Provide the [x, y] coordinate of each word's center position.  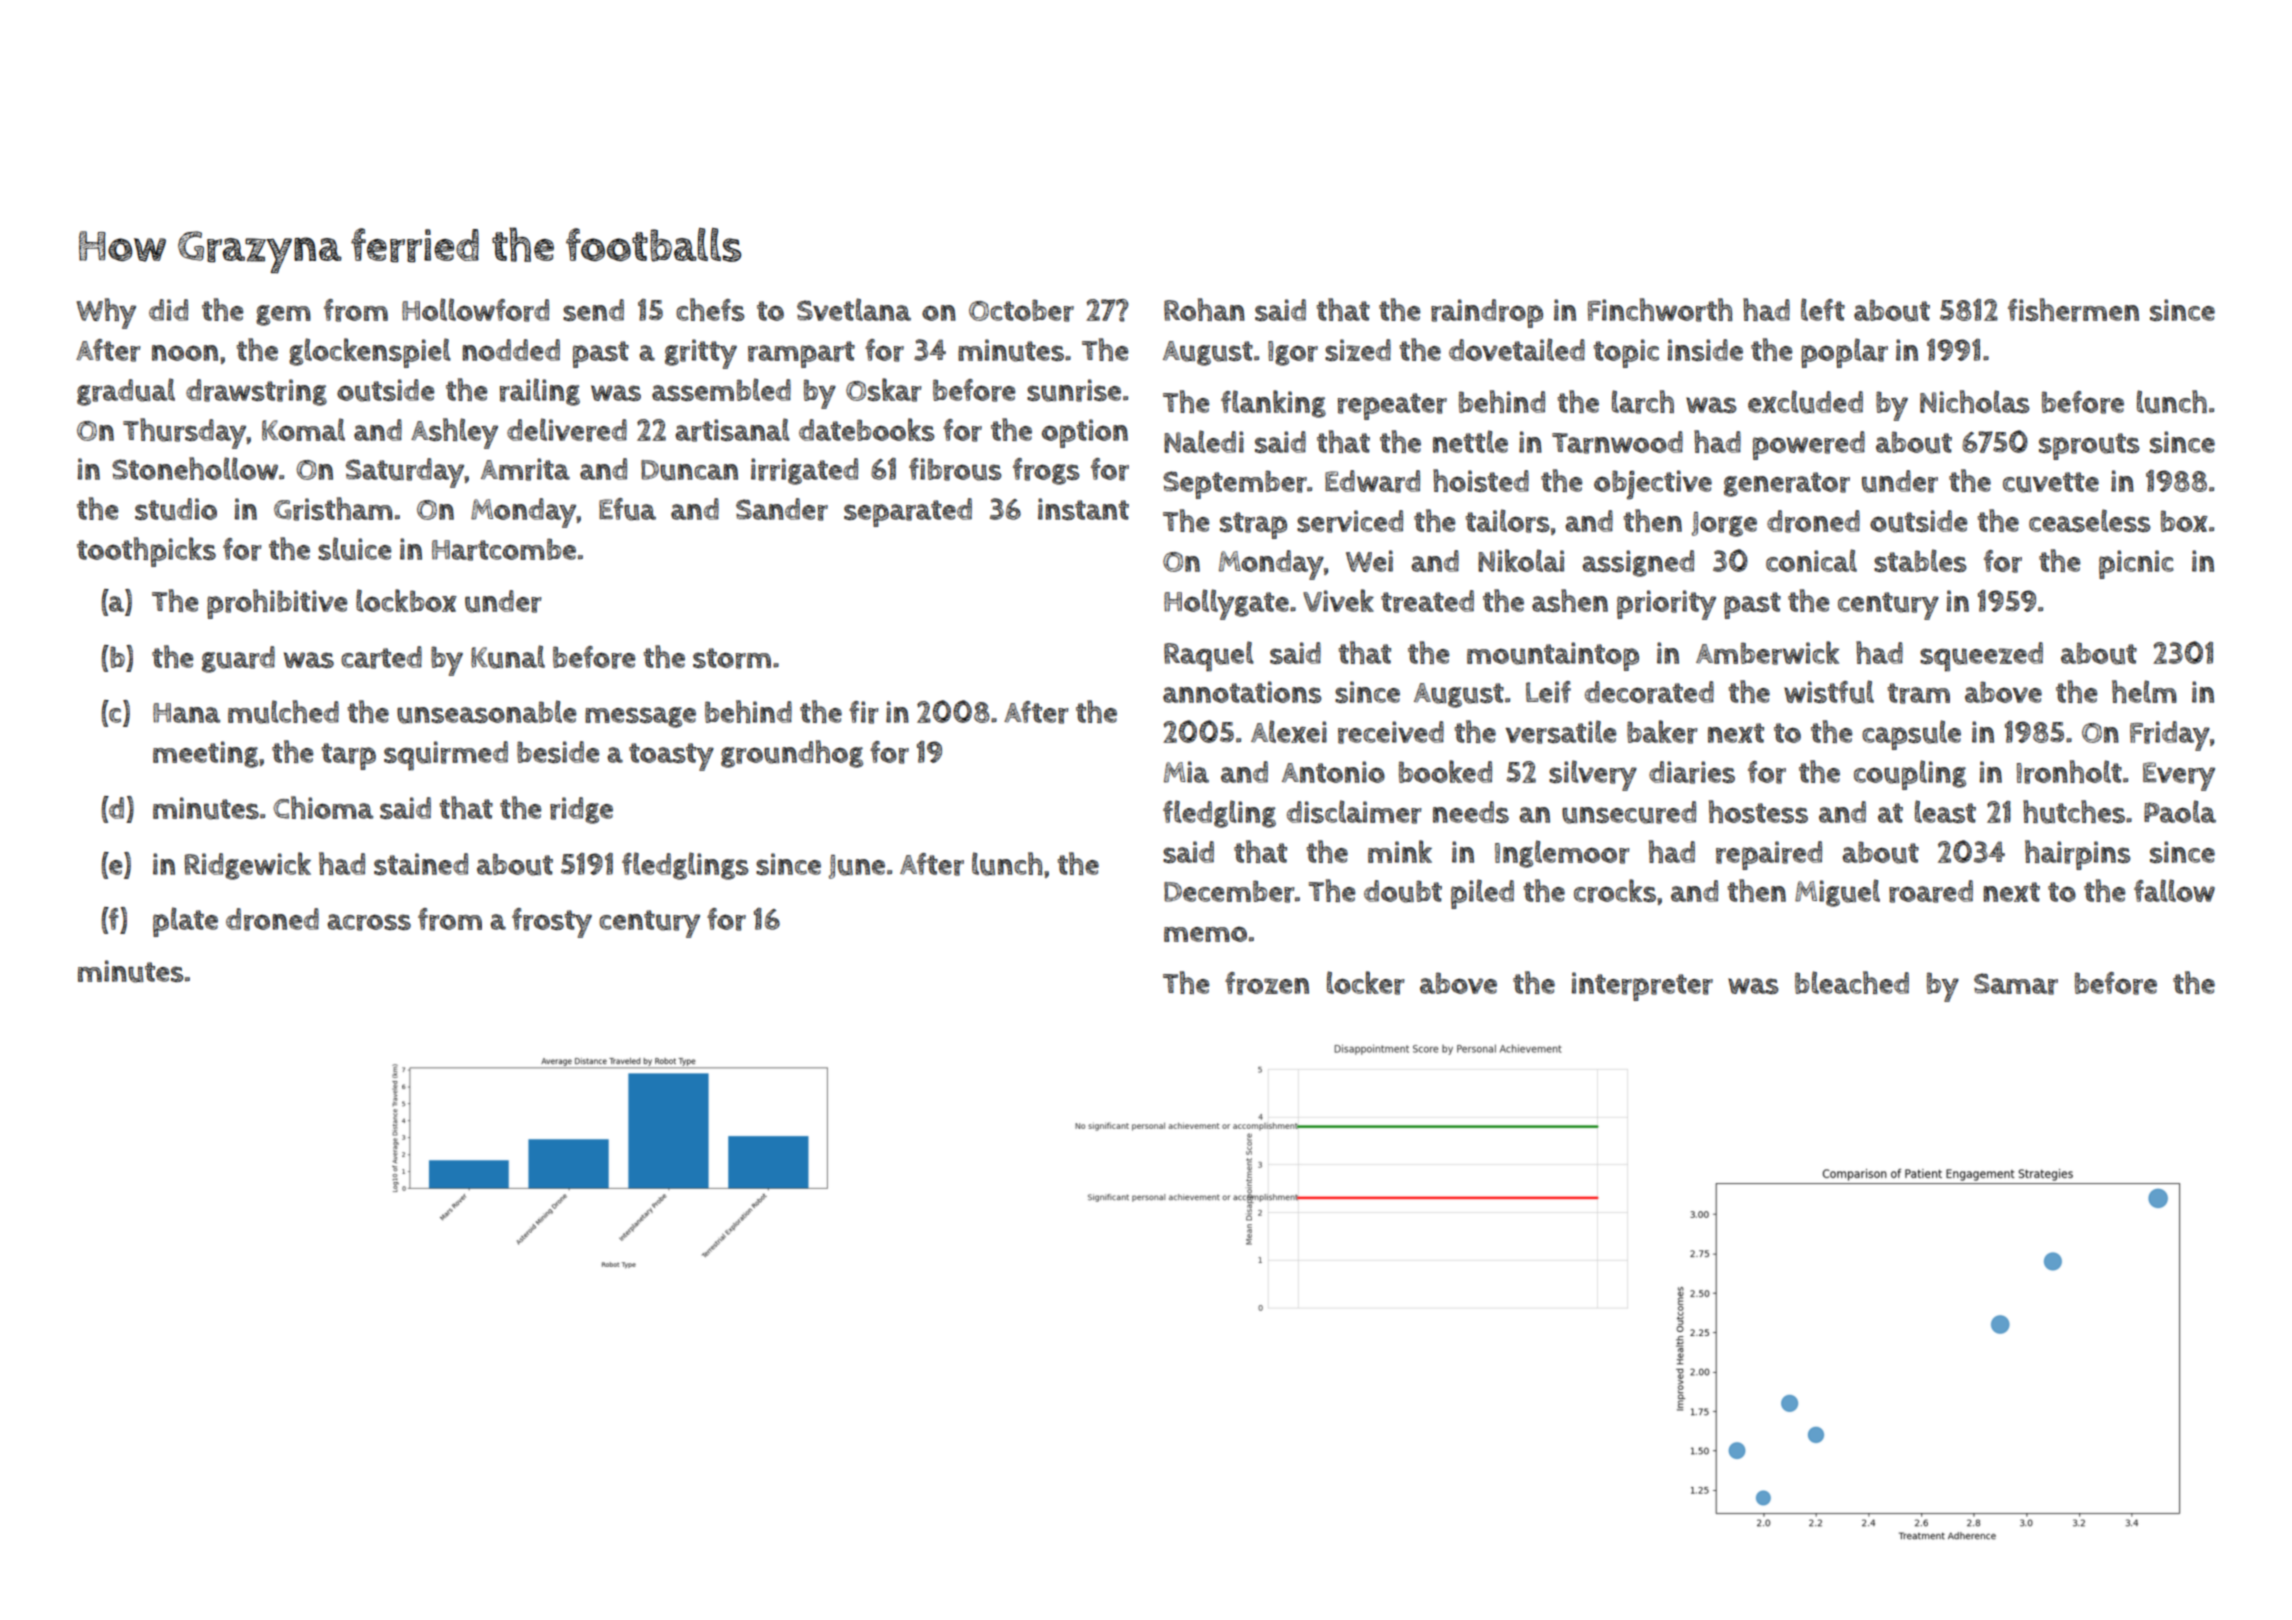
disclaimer [1354, 812]
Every [2179, 776]
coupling [1910, 775]
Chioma [323, 807]
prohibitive [277, 604]
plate [185, 922]
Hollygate [1226, 604]
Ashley [454, 433]
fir [864, 712]
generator [1787, 484]
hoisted [1481, 480]
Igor [1293, 353]
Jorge [1724, 524]
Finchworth [1660, 310]
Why [106, 313]
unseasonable [486, 712]
